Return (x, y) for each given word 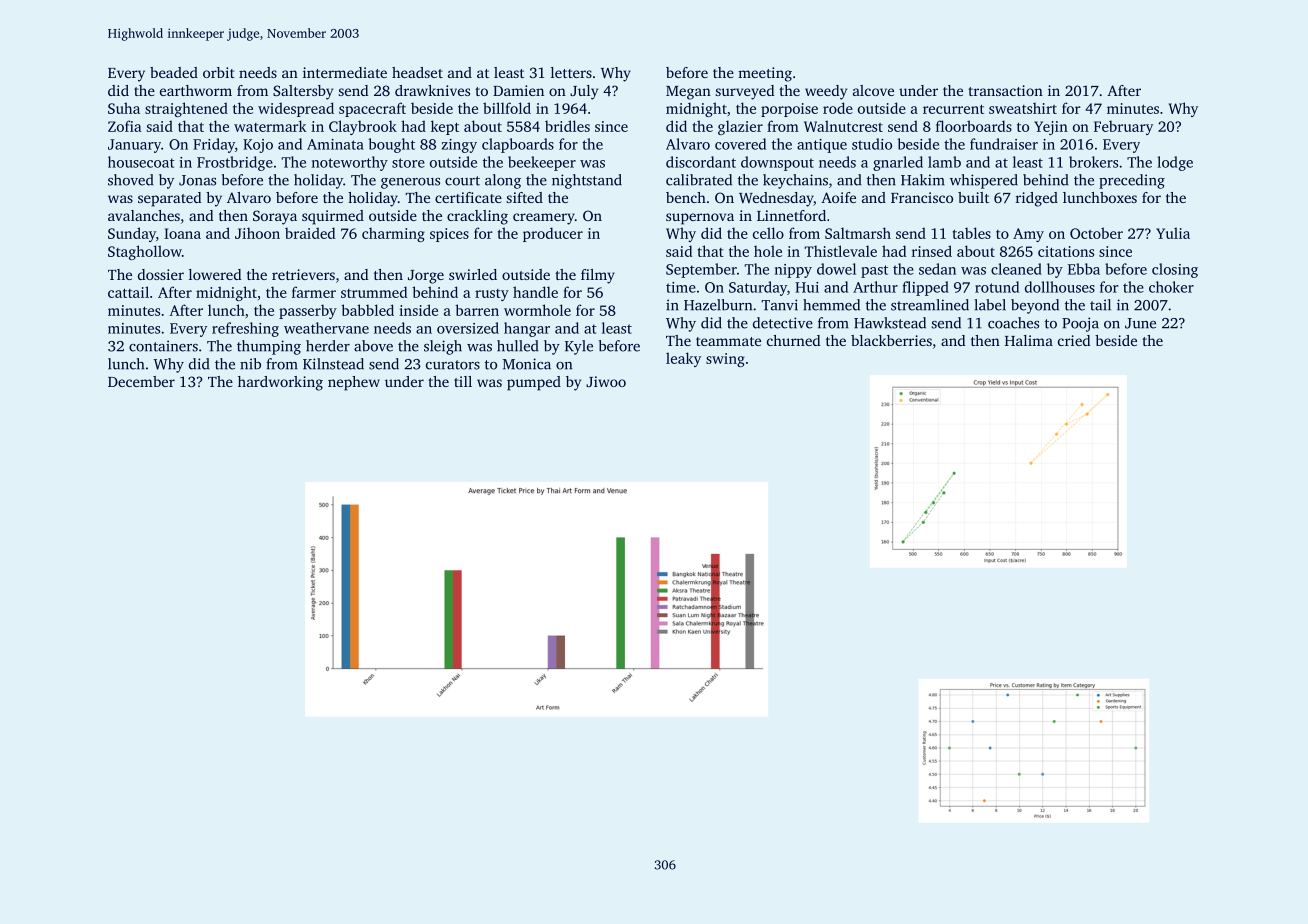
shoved (130, 180)
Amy (1028, 235)
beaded (174, 72)
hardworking (280, 383)
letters (571, 72)
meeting (765, 74)
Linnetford (791, 215)
